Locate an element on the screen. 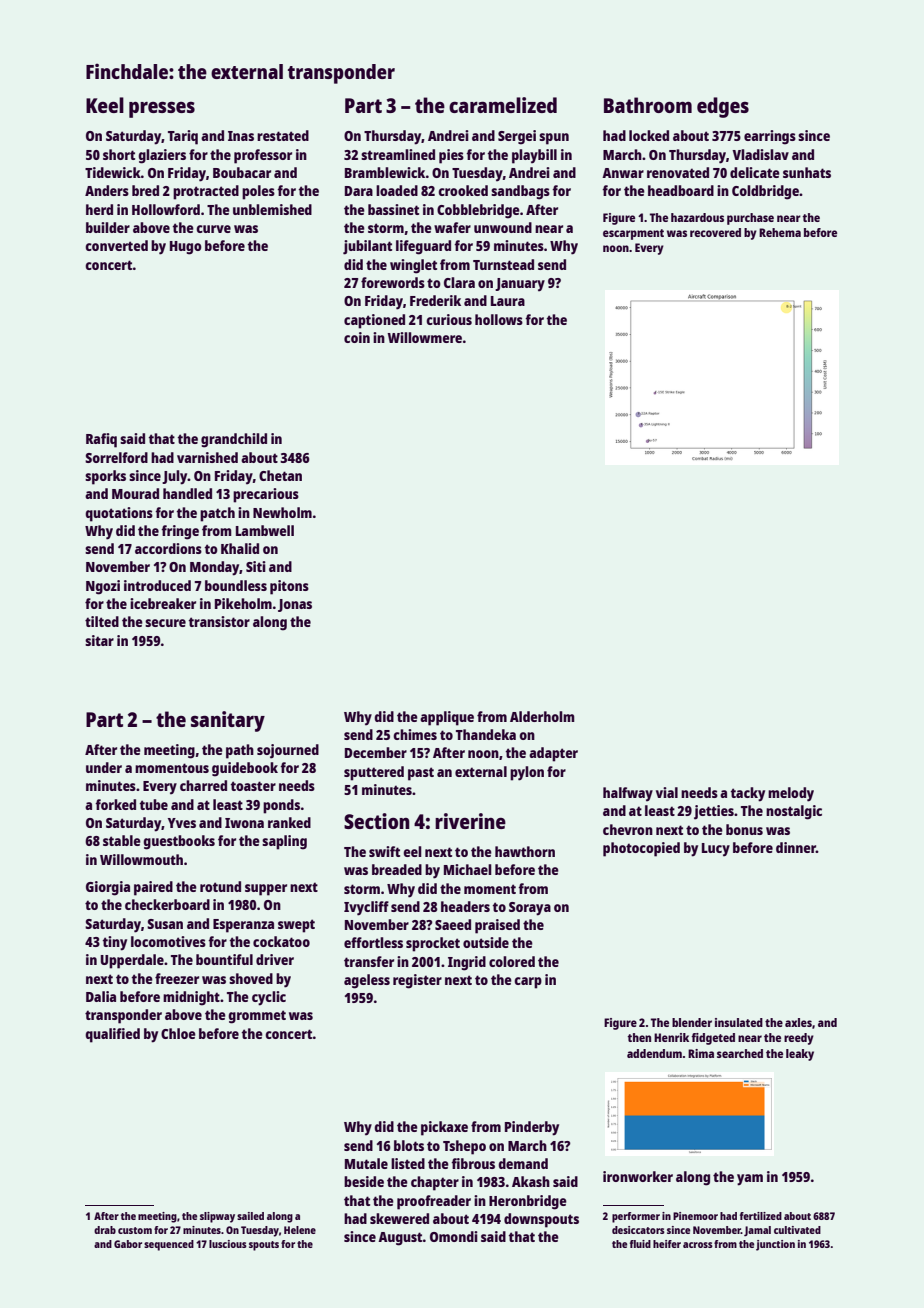 The height and width of the screenshot is (1308, 924). coin is located at coordinates (357, 337).
